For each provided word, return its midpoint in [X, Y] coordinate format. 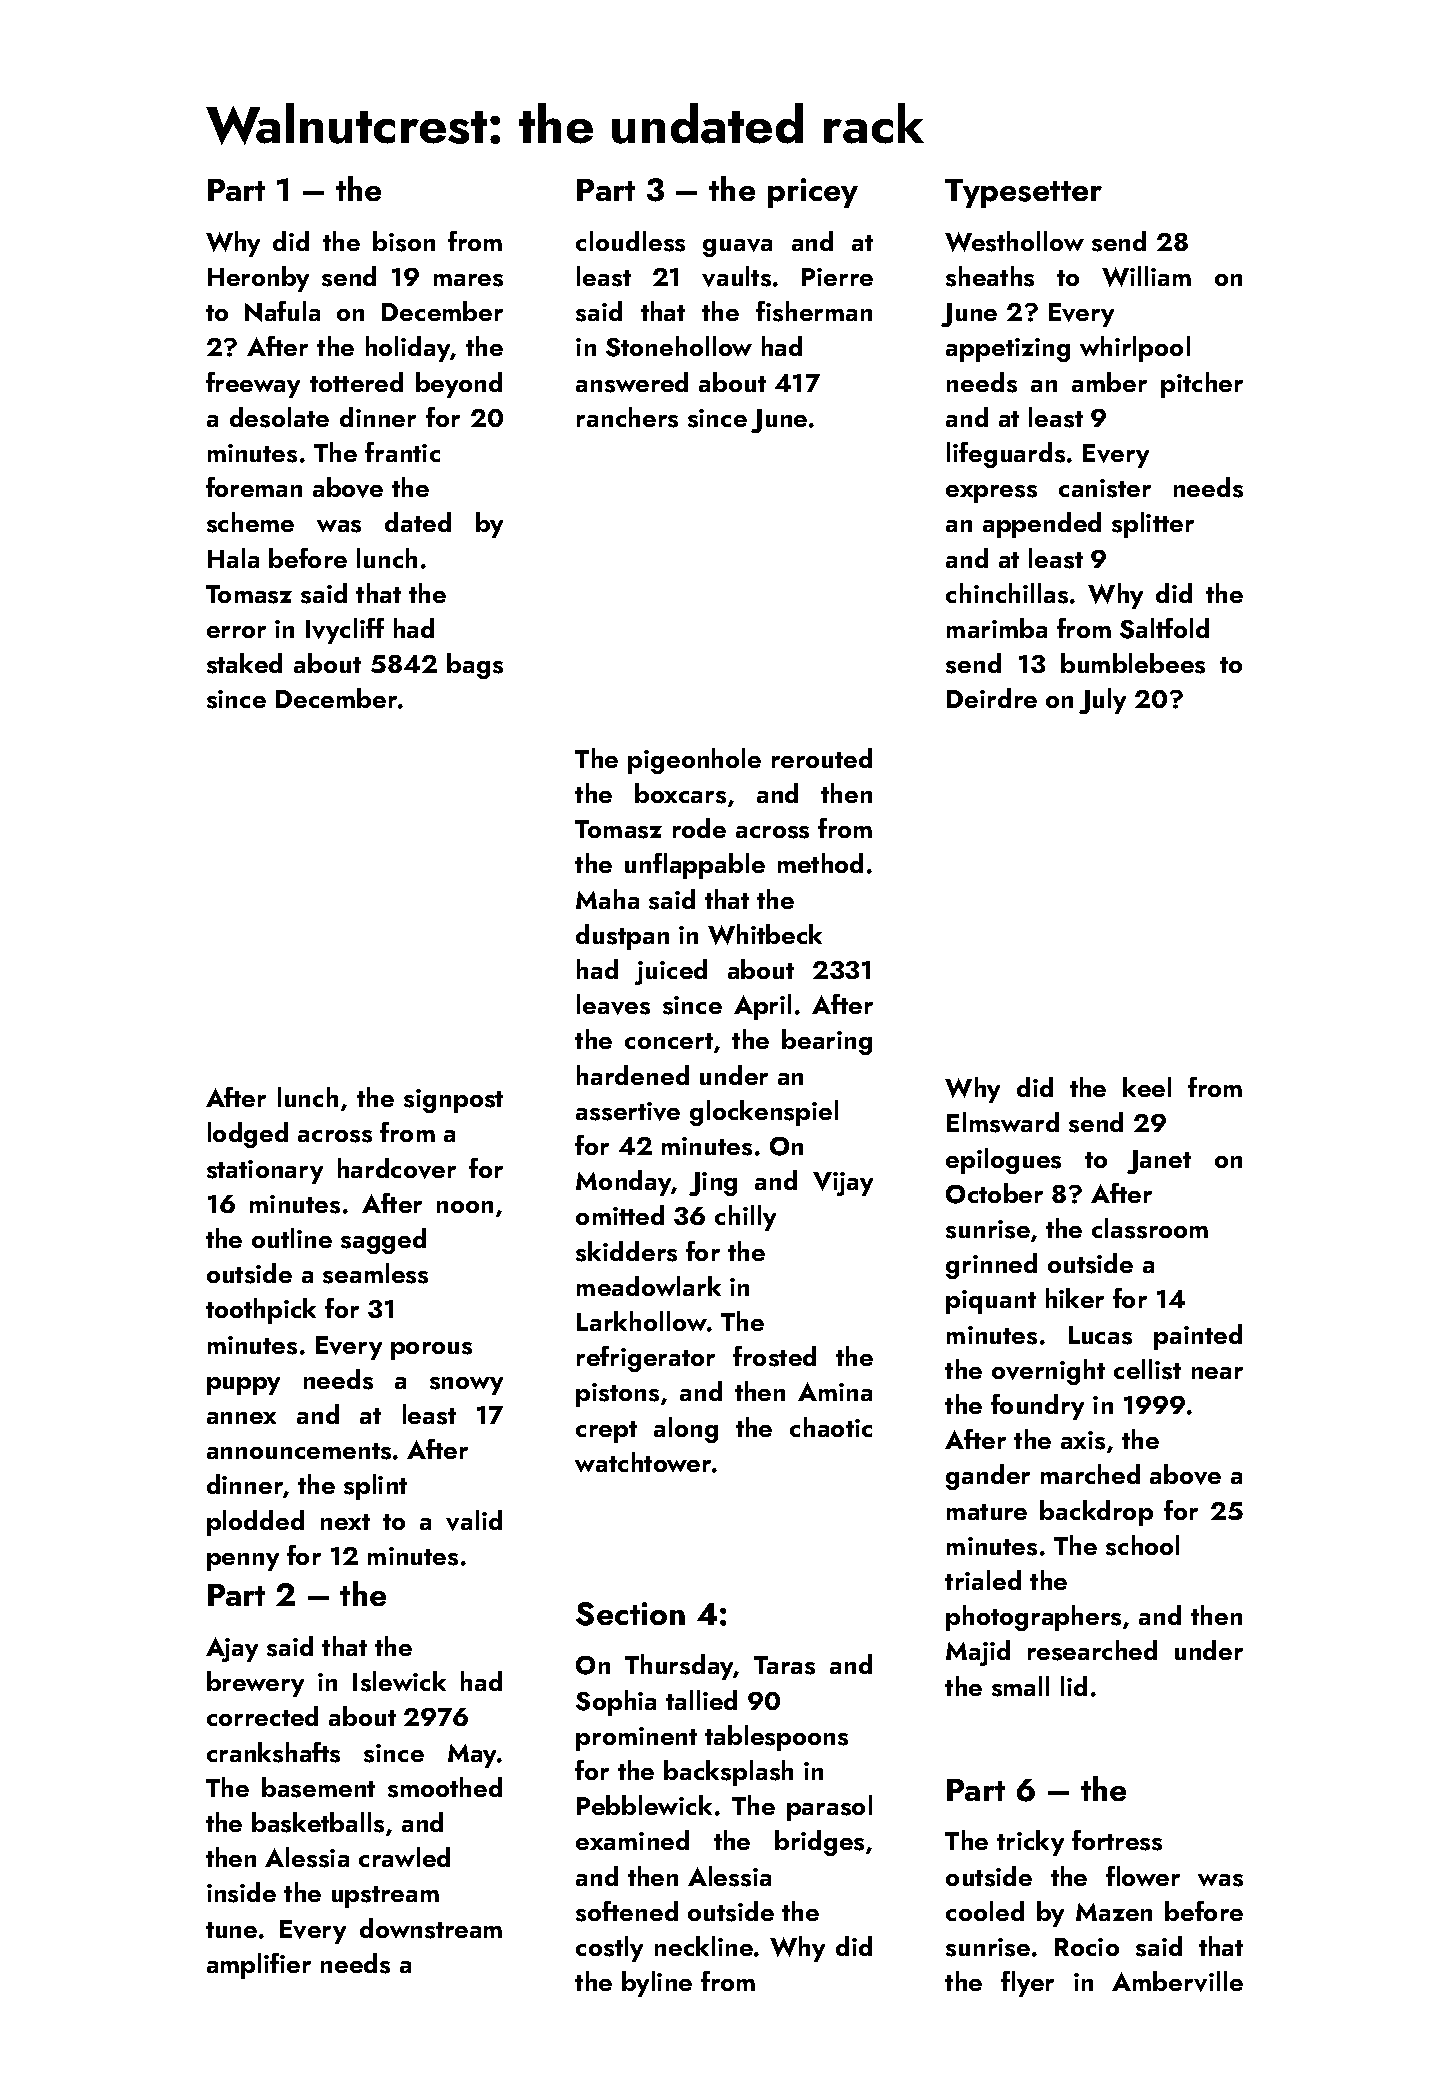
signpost [453, 1101]
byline [657, 1984]
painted [1198, 1337]
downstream [431, 1928]
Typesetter [1023, 193]
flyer [1027, 1984]
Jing [713, 1184]
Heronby [258, 279]
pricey [813, 193]
